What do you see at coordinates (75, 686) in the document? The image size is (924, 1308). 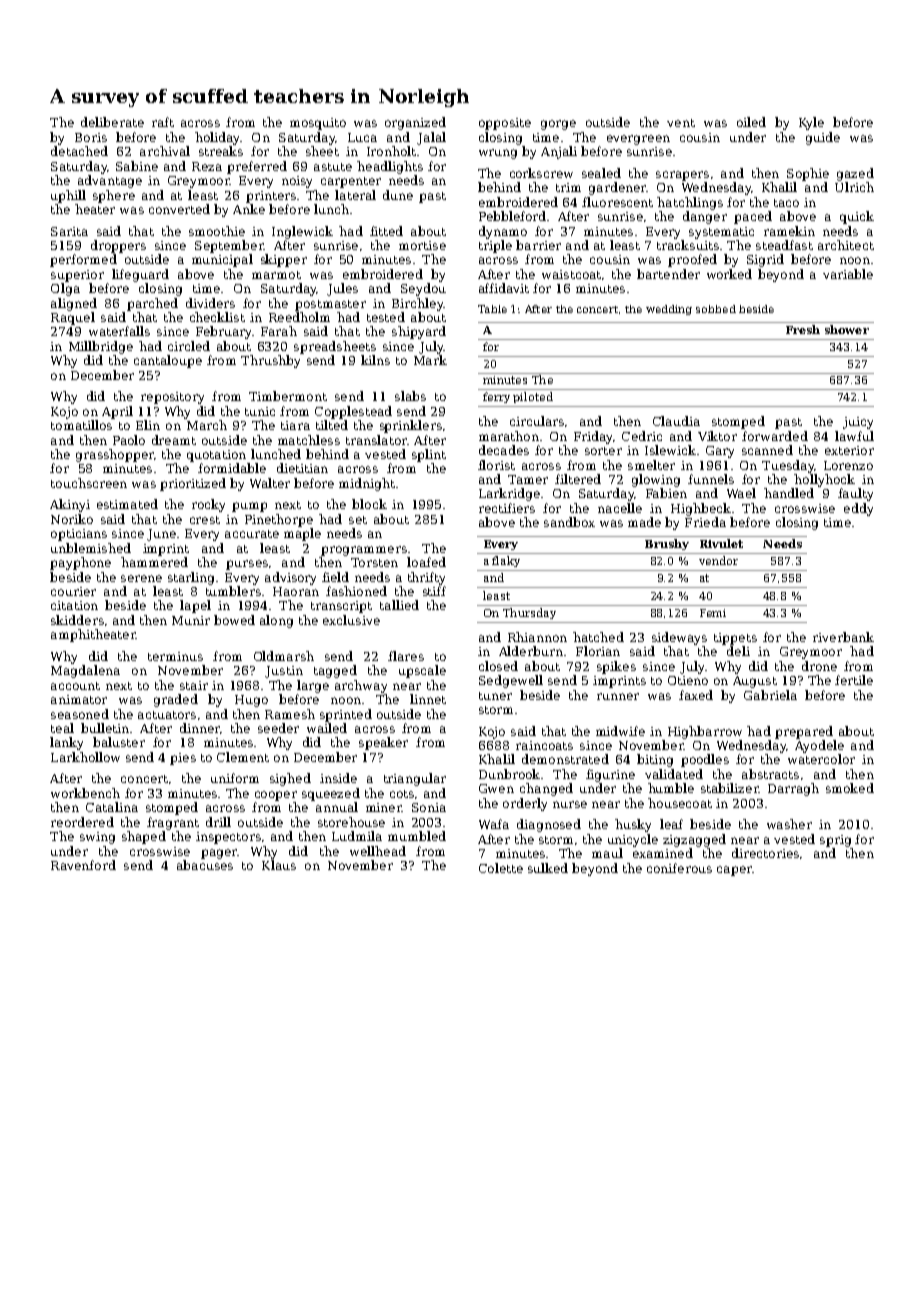 I see `account` at bounding box center [75, 686].
